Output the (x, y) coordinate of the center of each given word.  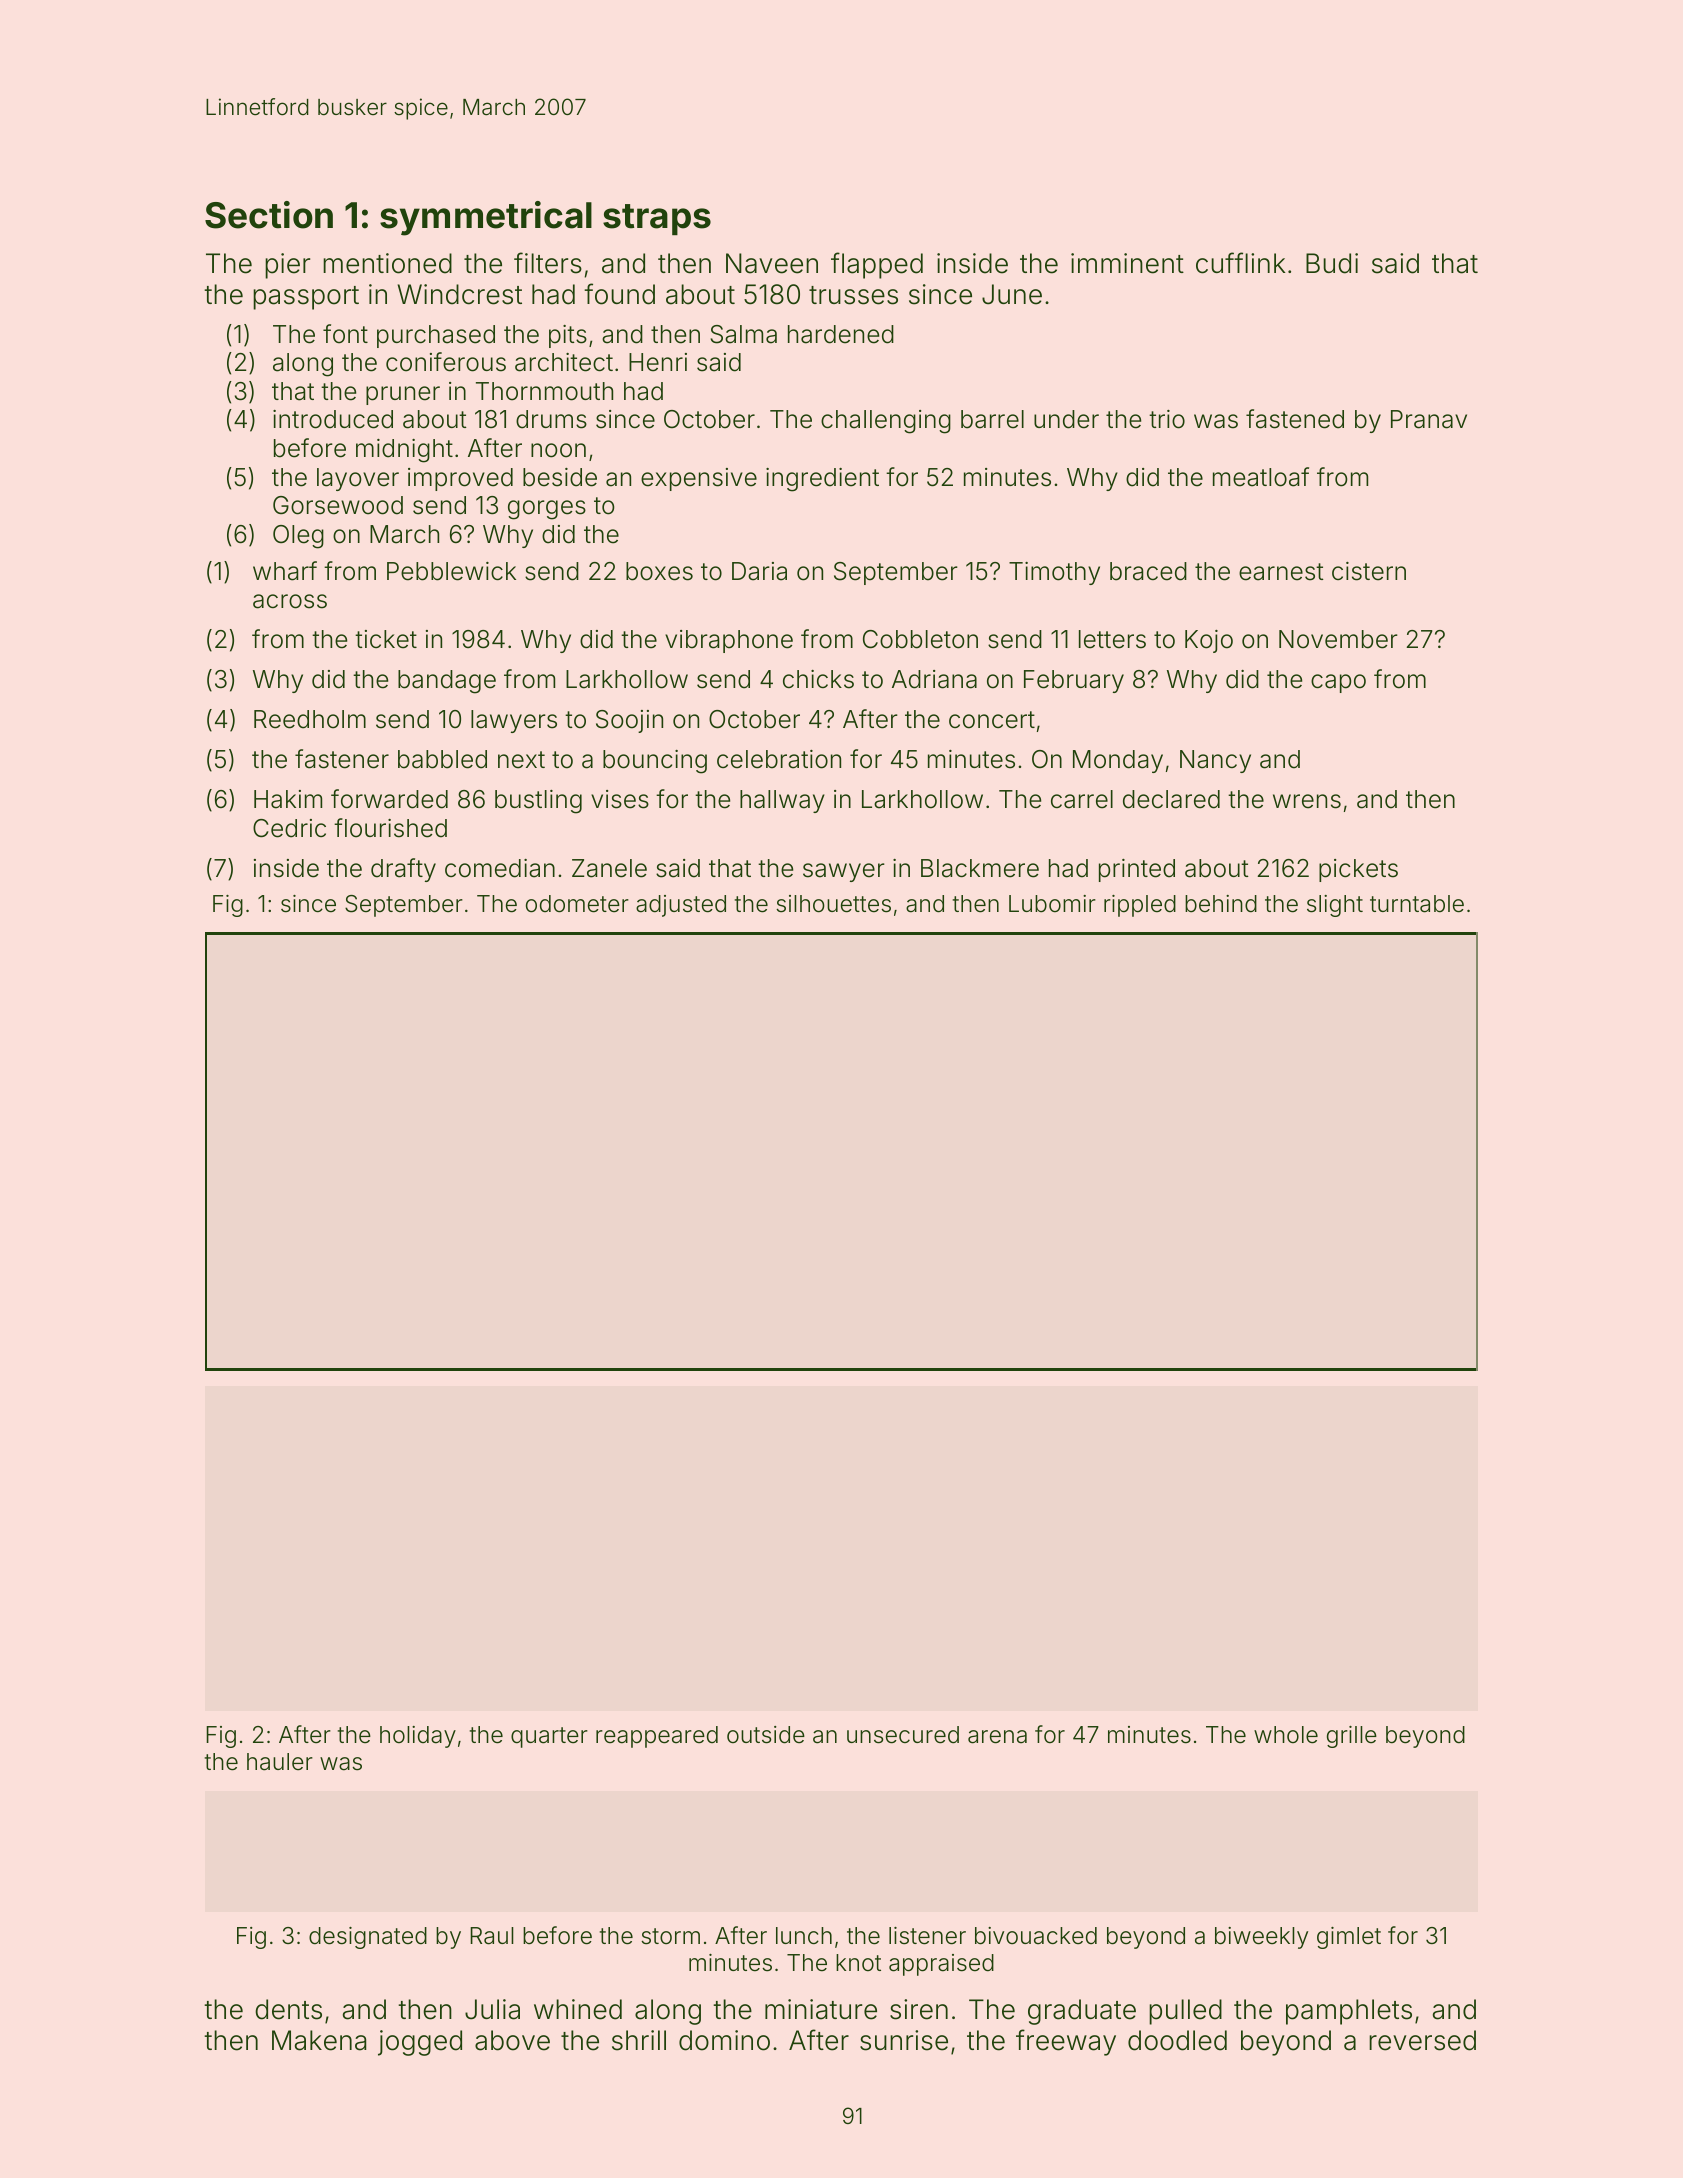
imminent (1127, 263)
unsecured (903, 1735)
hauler (280, 1762)
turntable (1417, 904)
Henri (658, 362)
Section (269, 215)
